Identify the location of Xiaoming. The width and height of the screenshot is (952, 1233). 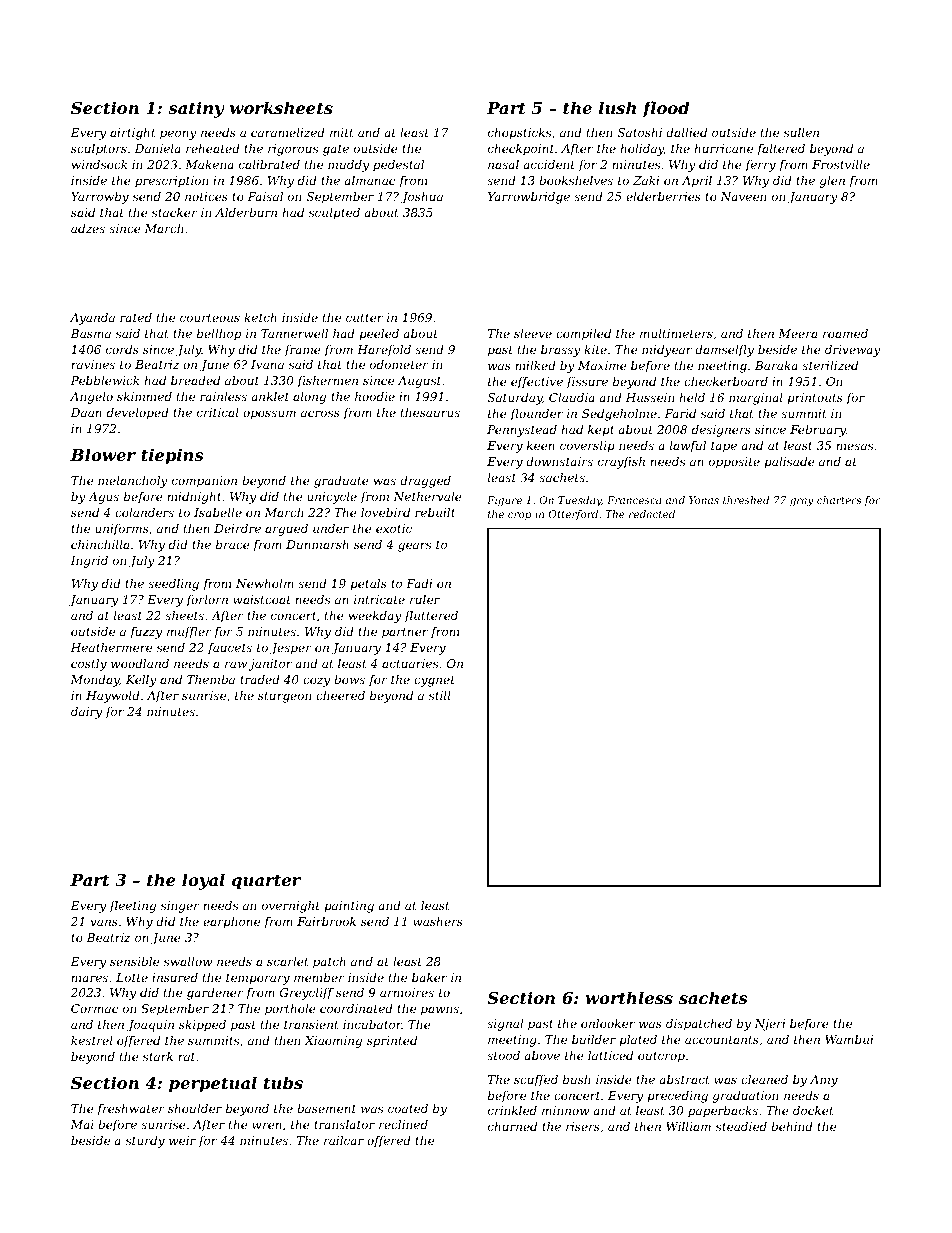
(333, 1042).
